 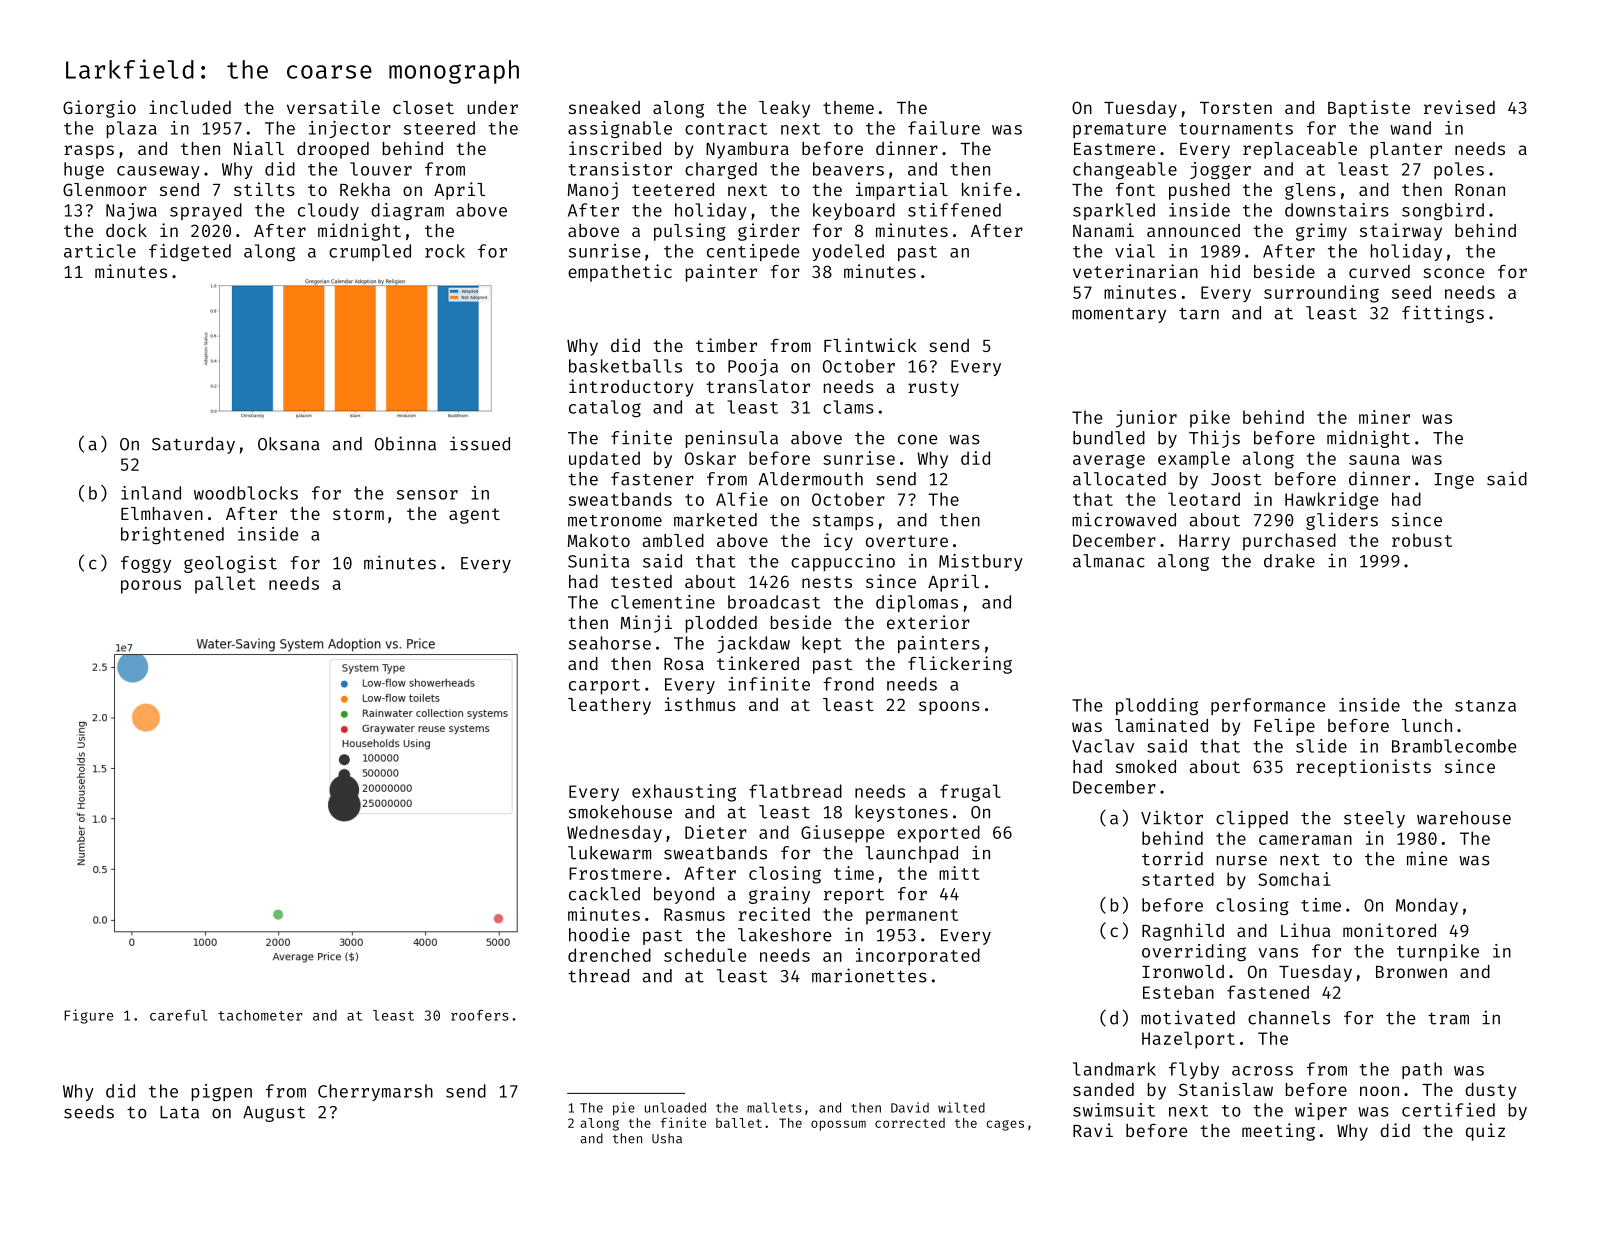 I want to click on inscribed, so click(x=615, y=148).
